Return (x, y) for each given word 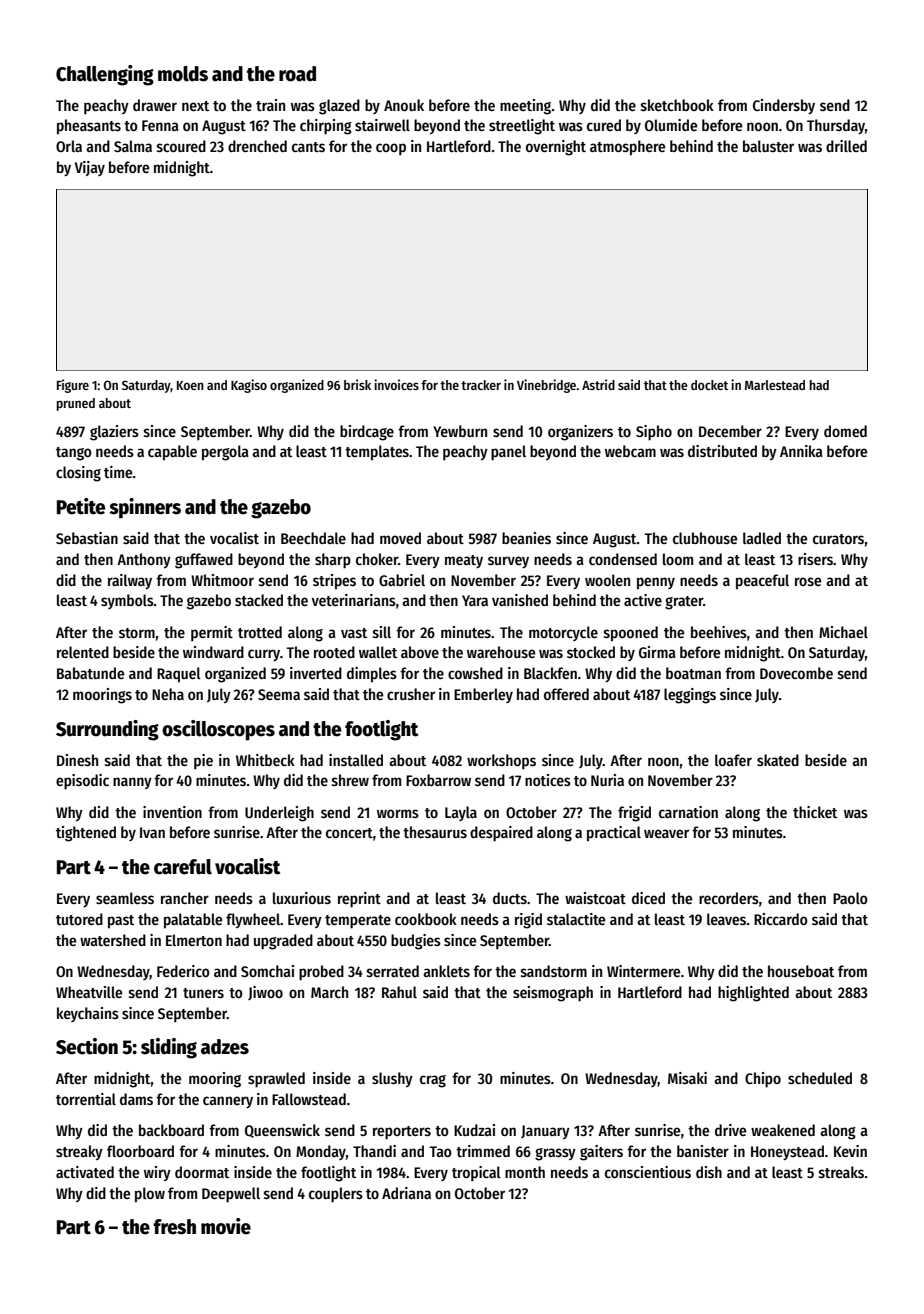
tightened (86, 834)
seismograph (553, 994)
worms (398, 813)
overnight (556, 148)
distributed (722, 451)
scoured (181, 146)
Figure (73, 386)
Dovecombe (796, 673)
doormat (202, 1172)
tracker (481, 385)
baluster (768, 146)
